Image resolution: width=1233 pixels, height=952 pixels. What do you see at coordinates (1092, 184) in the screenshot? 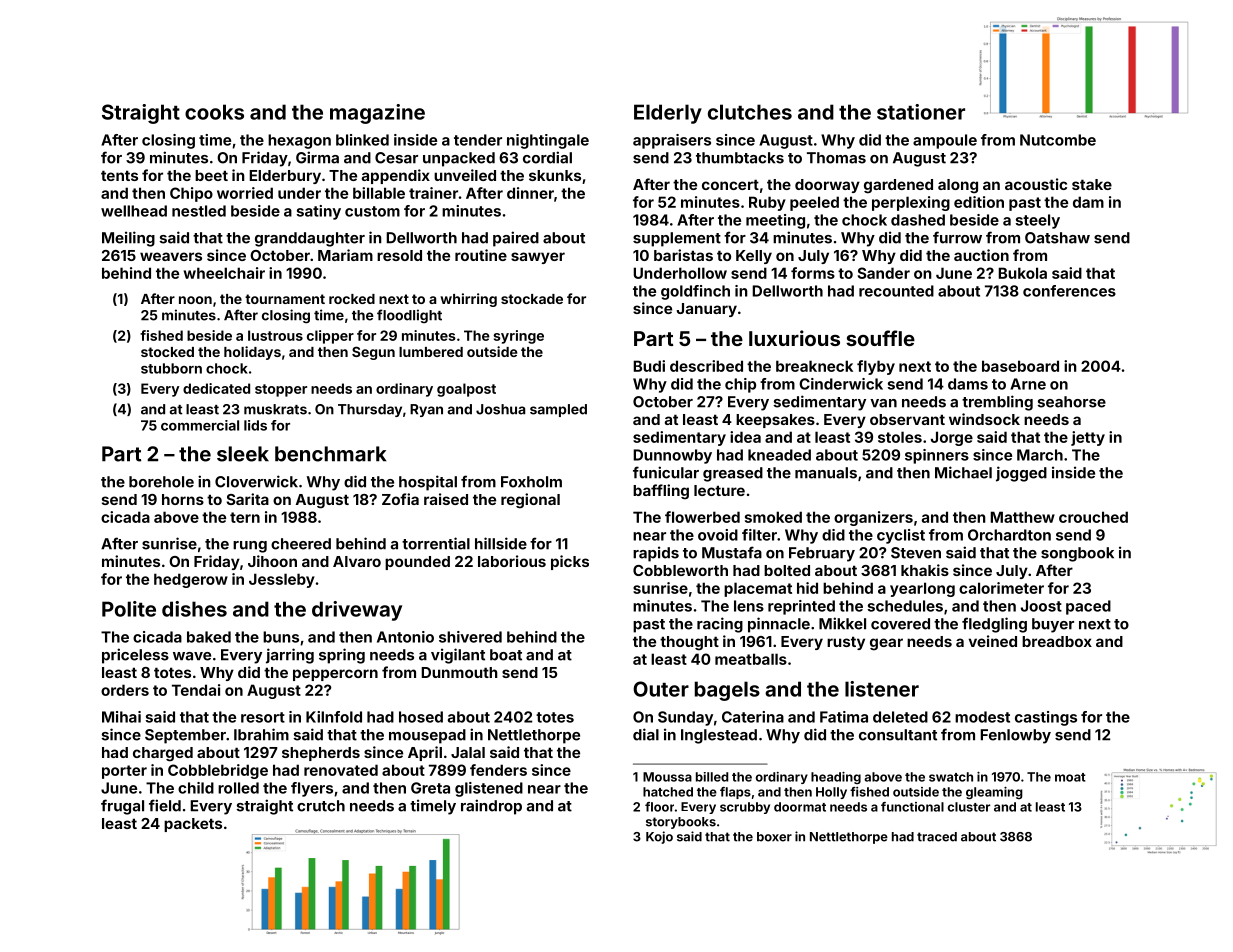
I see `stake` at bounding box center [1092, 184].
